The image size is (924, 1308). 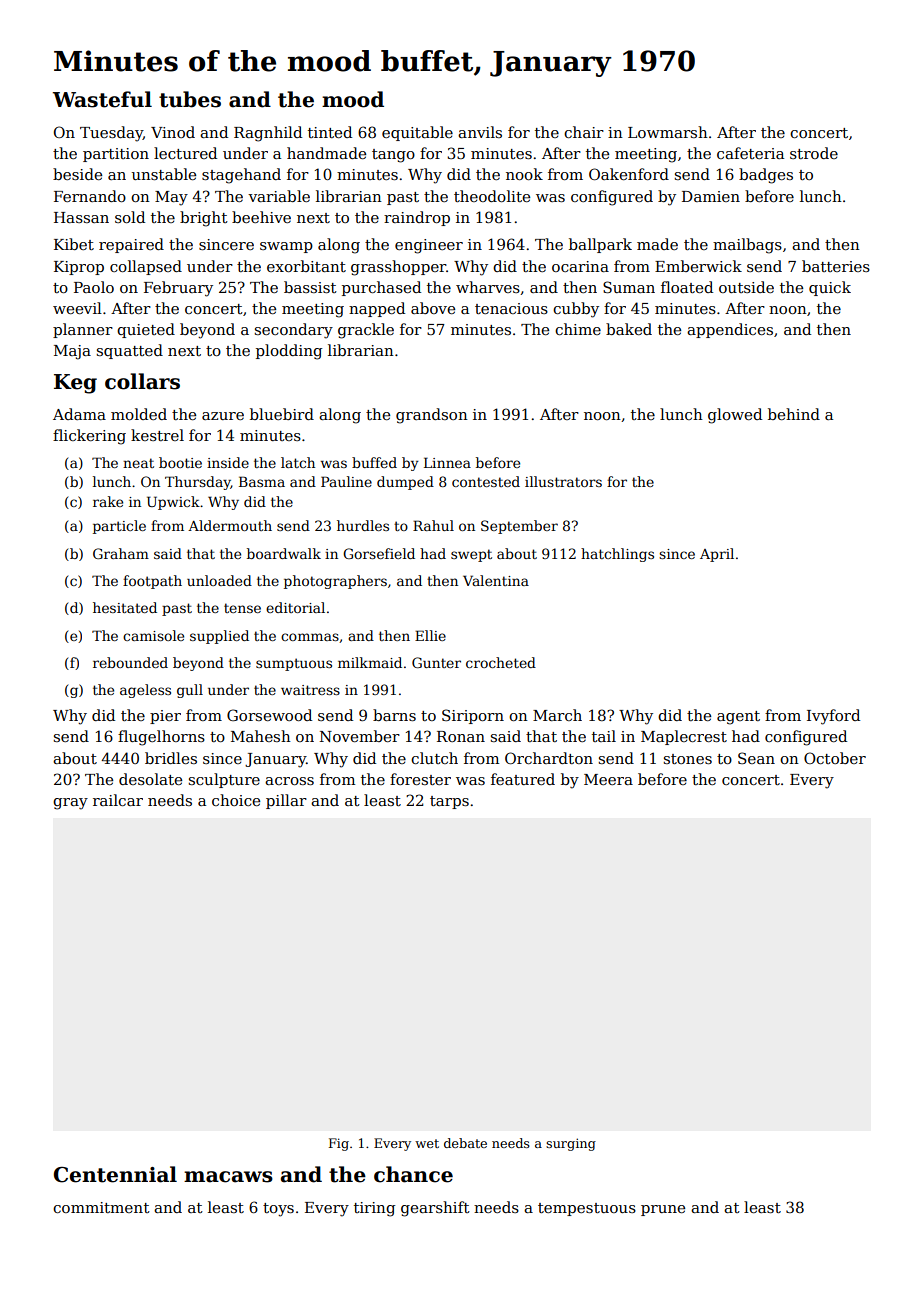 What do you see at coordinates (145, 691) in the screenshot?
I see `ageless` at bounding box center [145, 691].
